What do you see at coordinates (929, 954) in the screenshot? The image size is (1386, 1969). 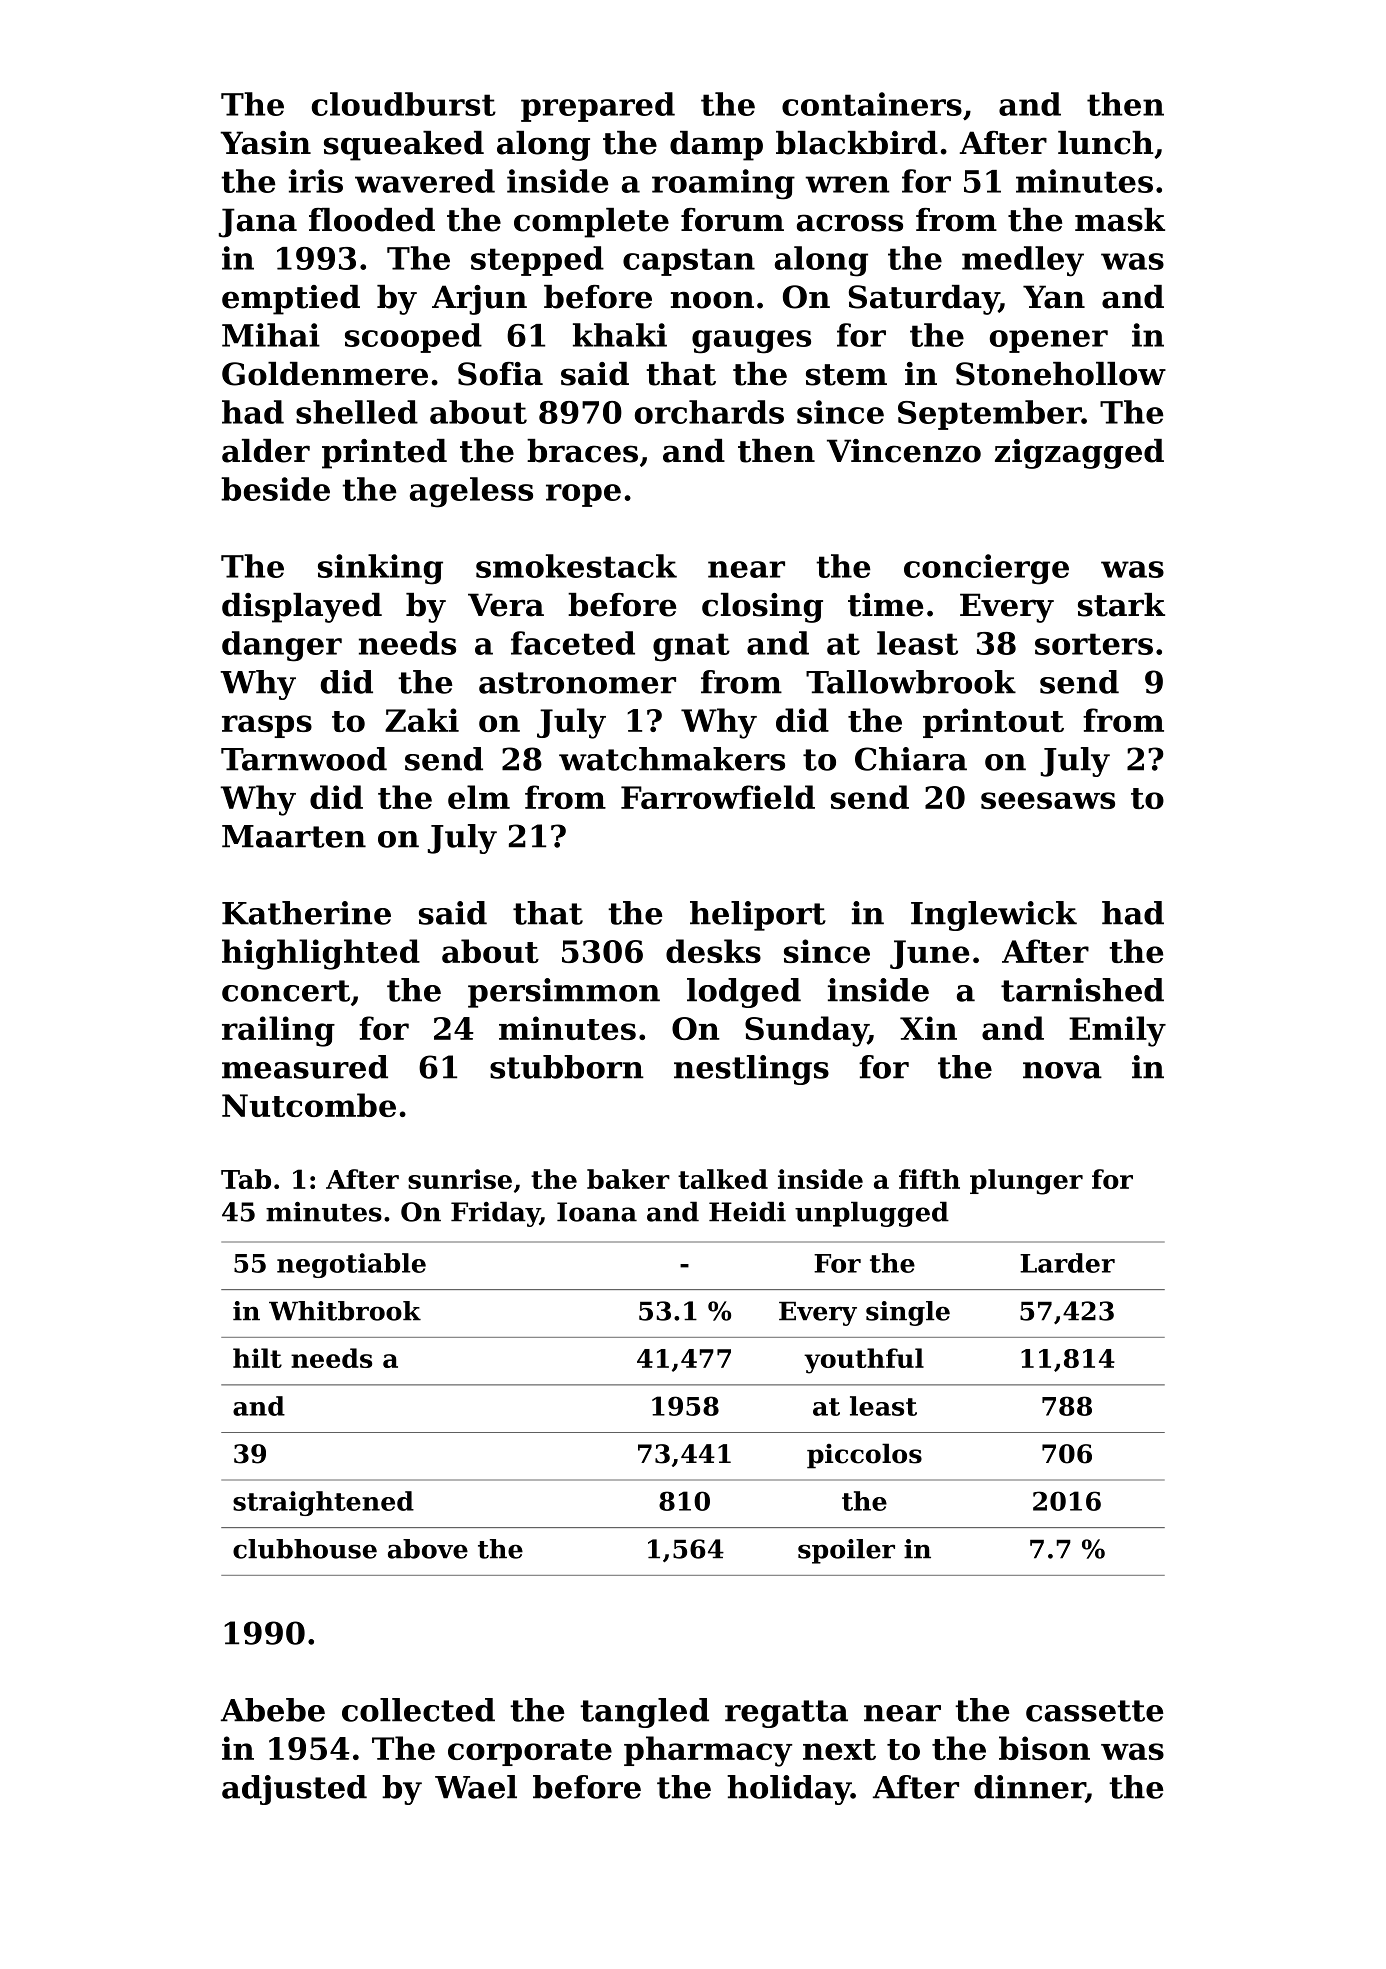 I see `June` at bounding box center [929, 954].
